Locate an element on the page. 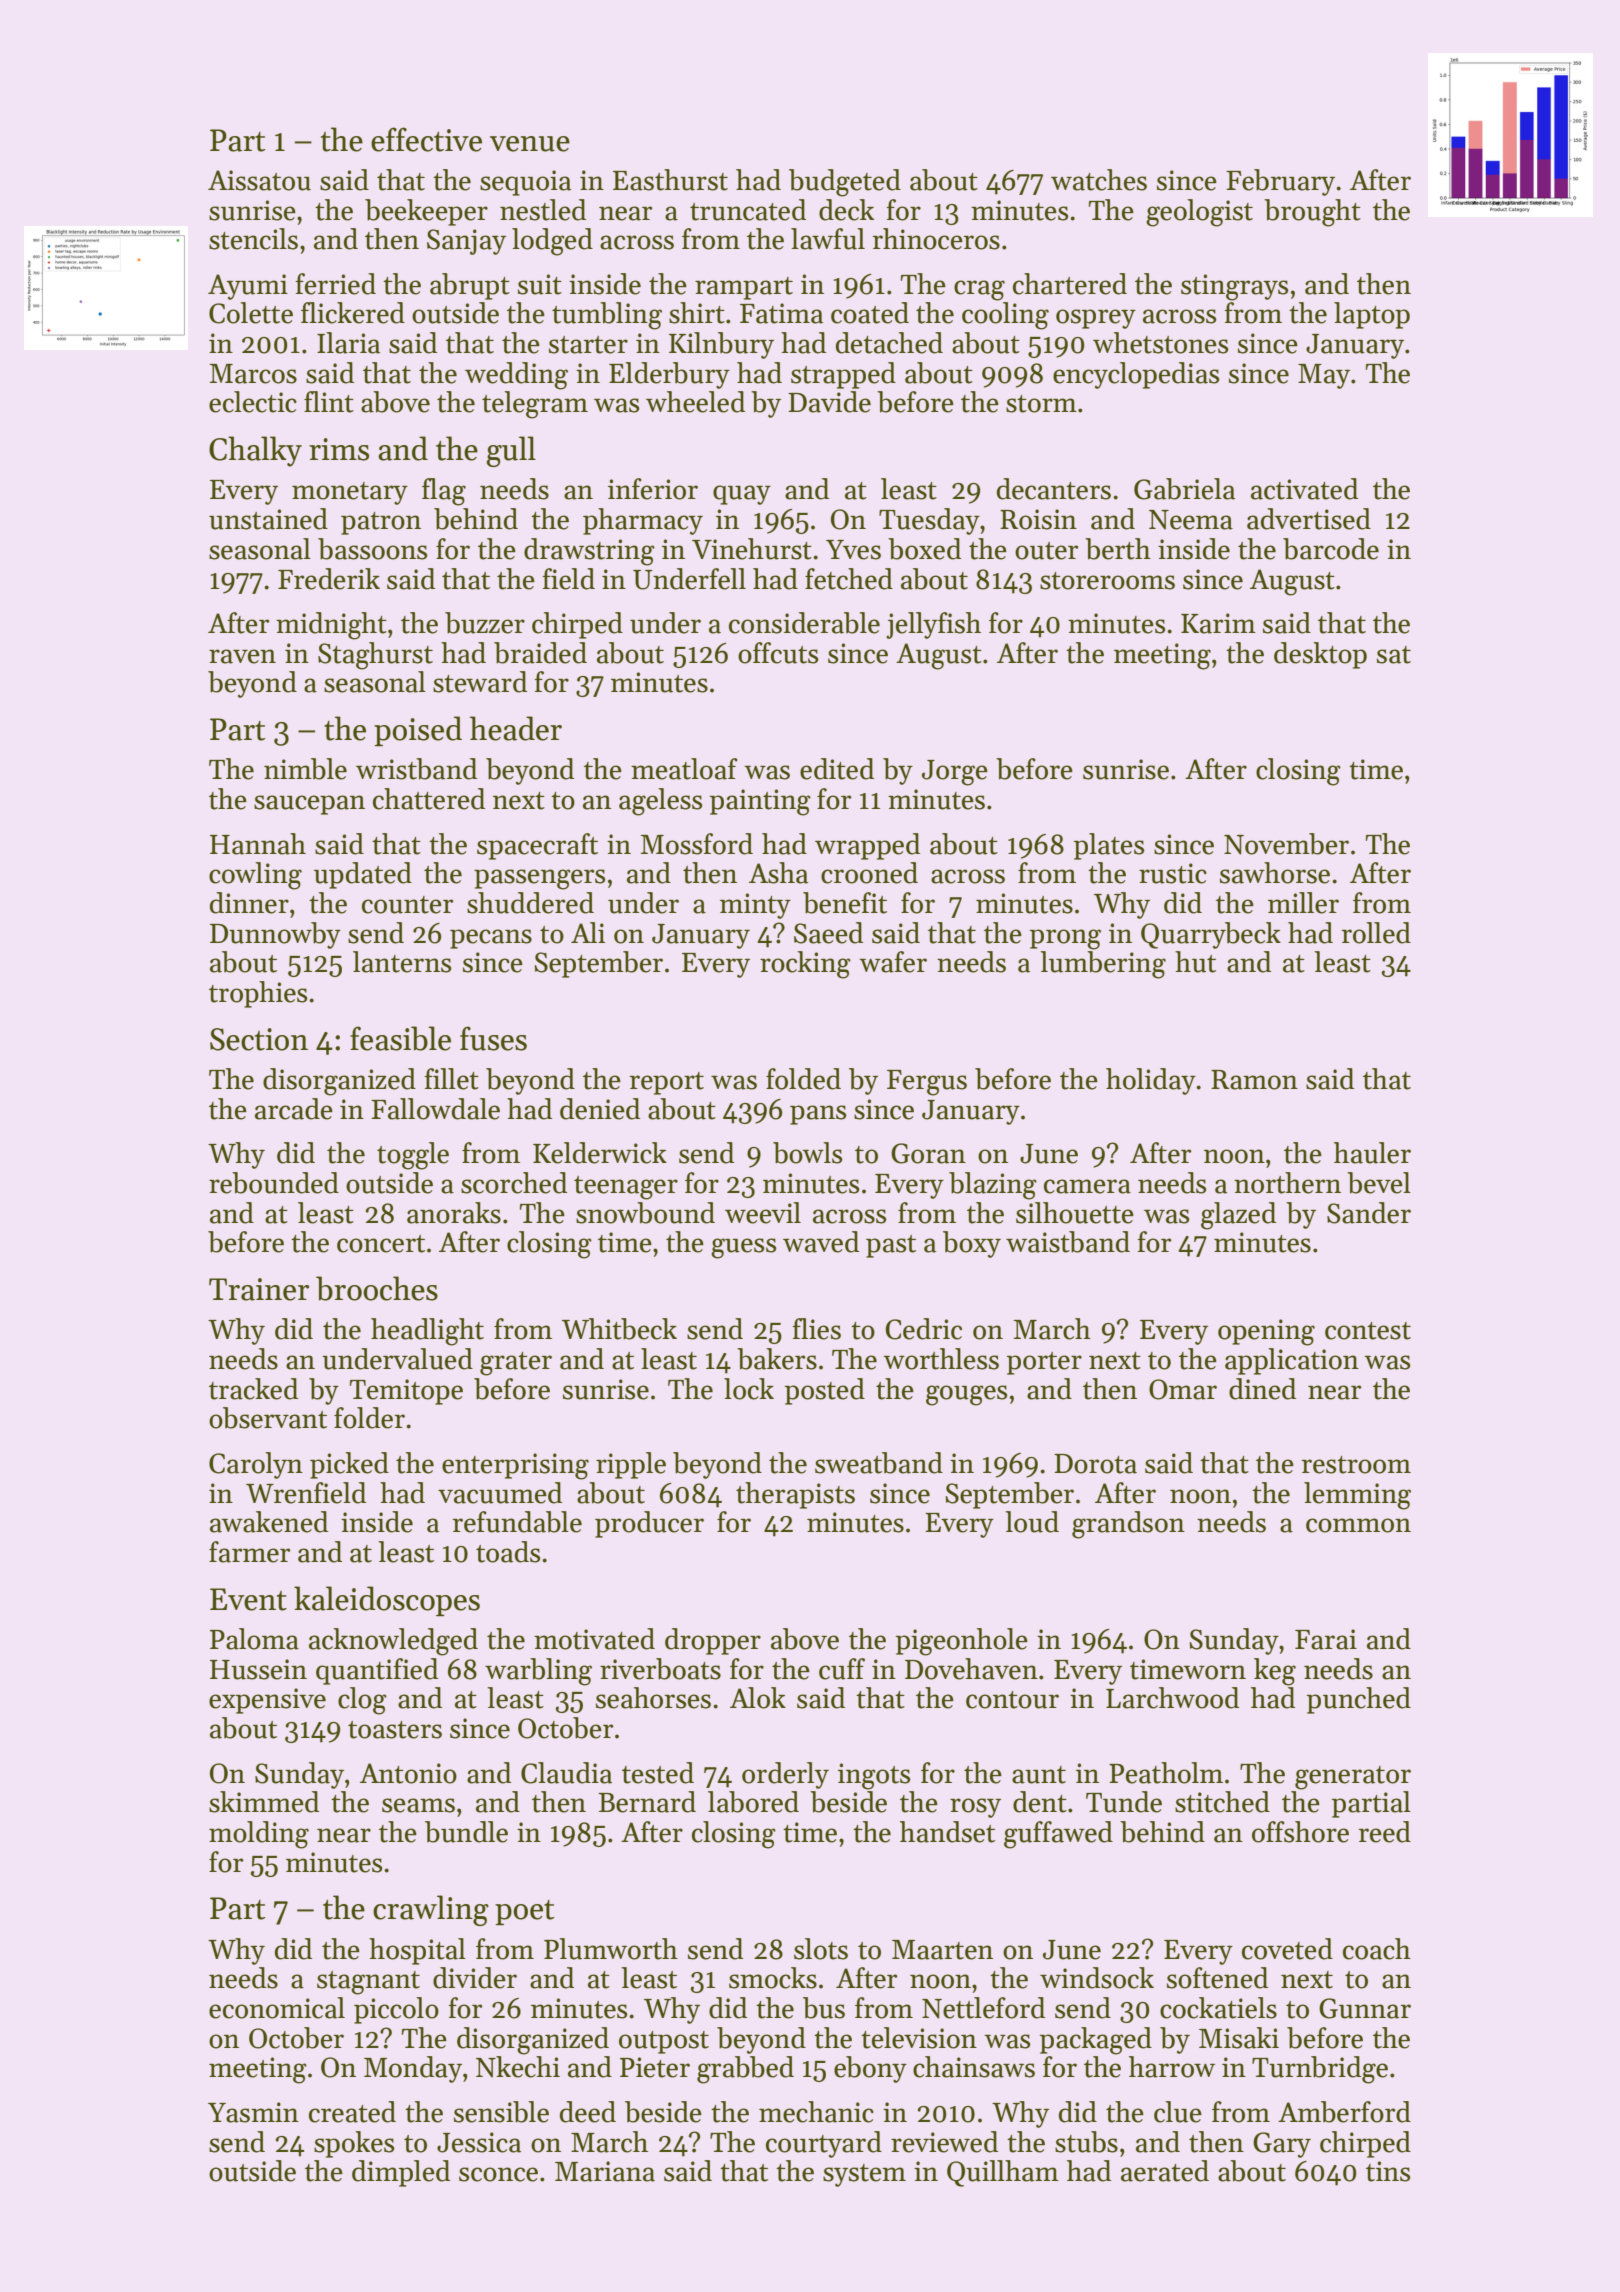 The width and height of the page is (1620, 2292). crawling is located at coordinates (431, 1910).
